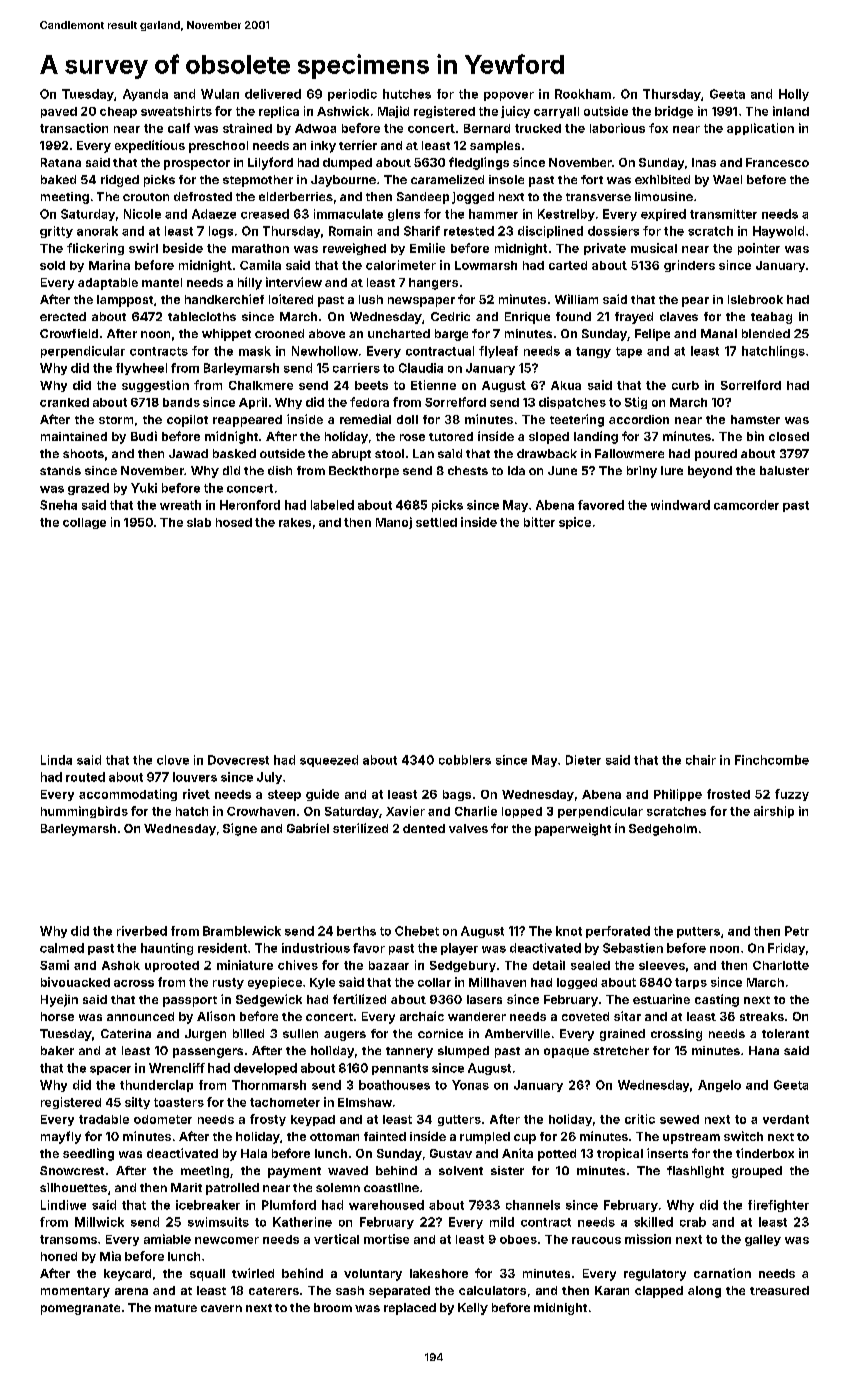 This page has width=849, height=1400. I want to click on frayed, so click(634, 318).
